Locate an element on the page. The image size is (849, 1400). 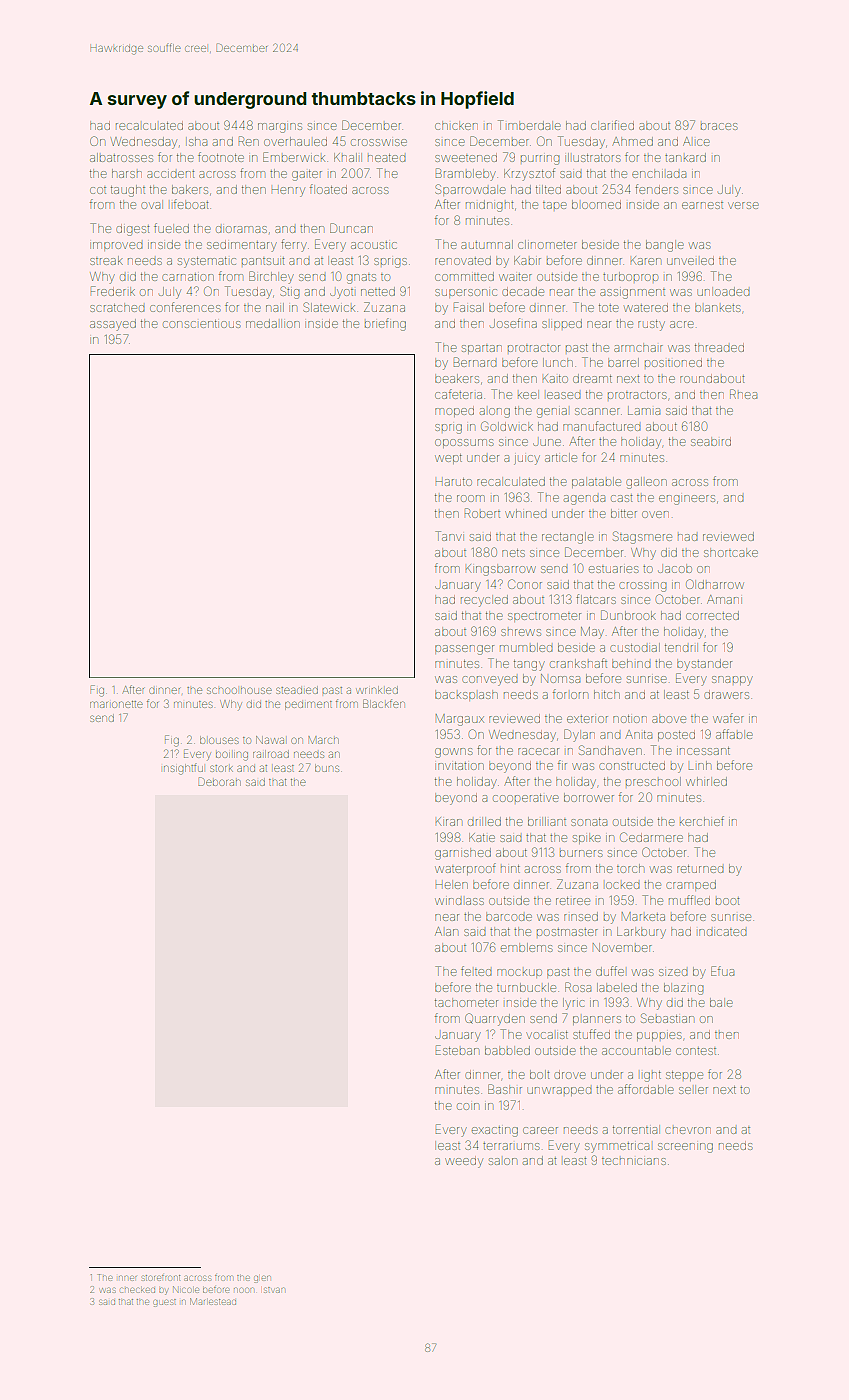
kerchief is located at coordinates (702, 821).
